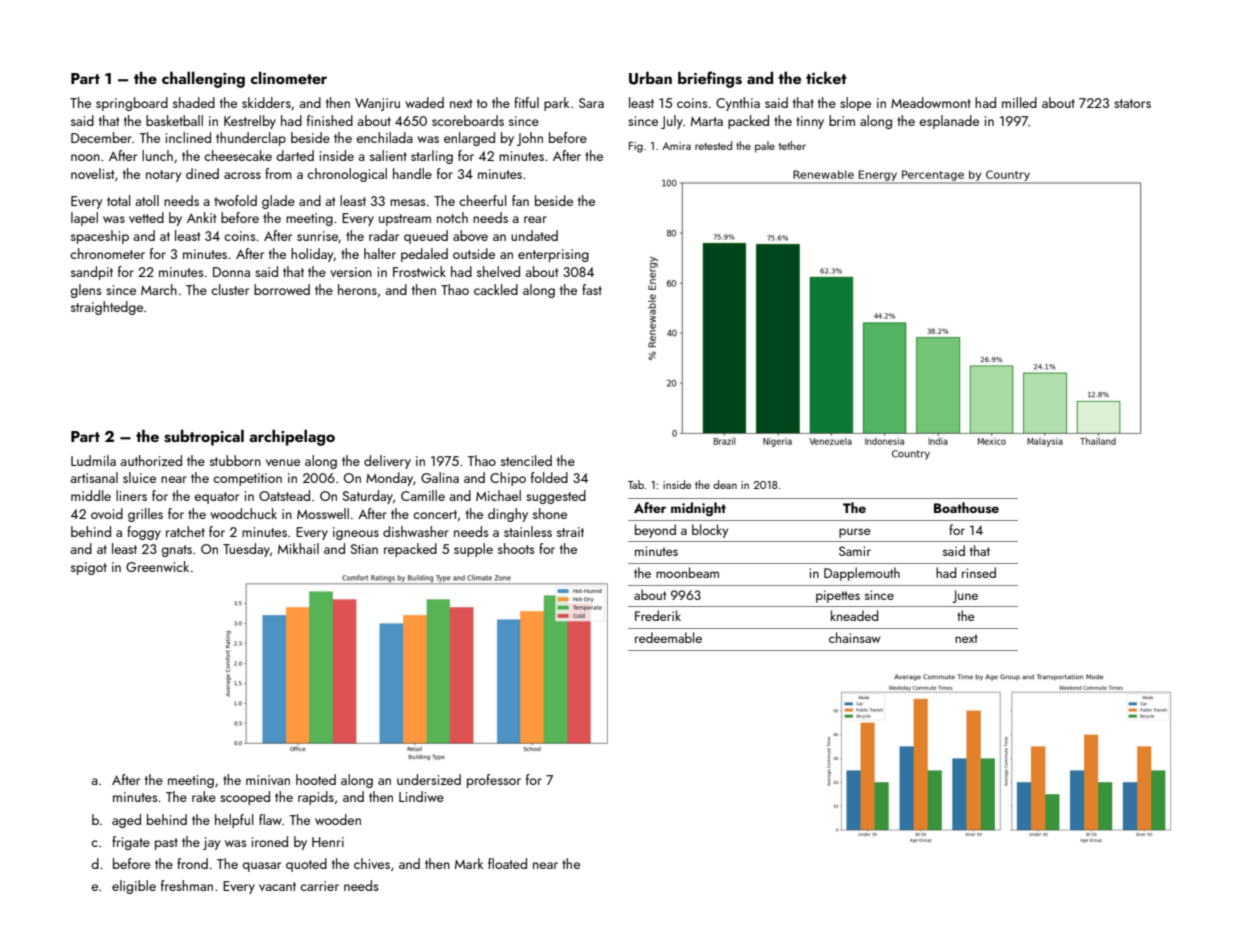  What do you see at coordinates (792, 145) in the screenshot?
I see `tether` at bounding box center [792, 145].
